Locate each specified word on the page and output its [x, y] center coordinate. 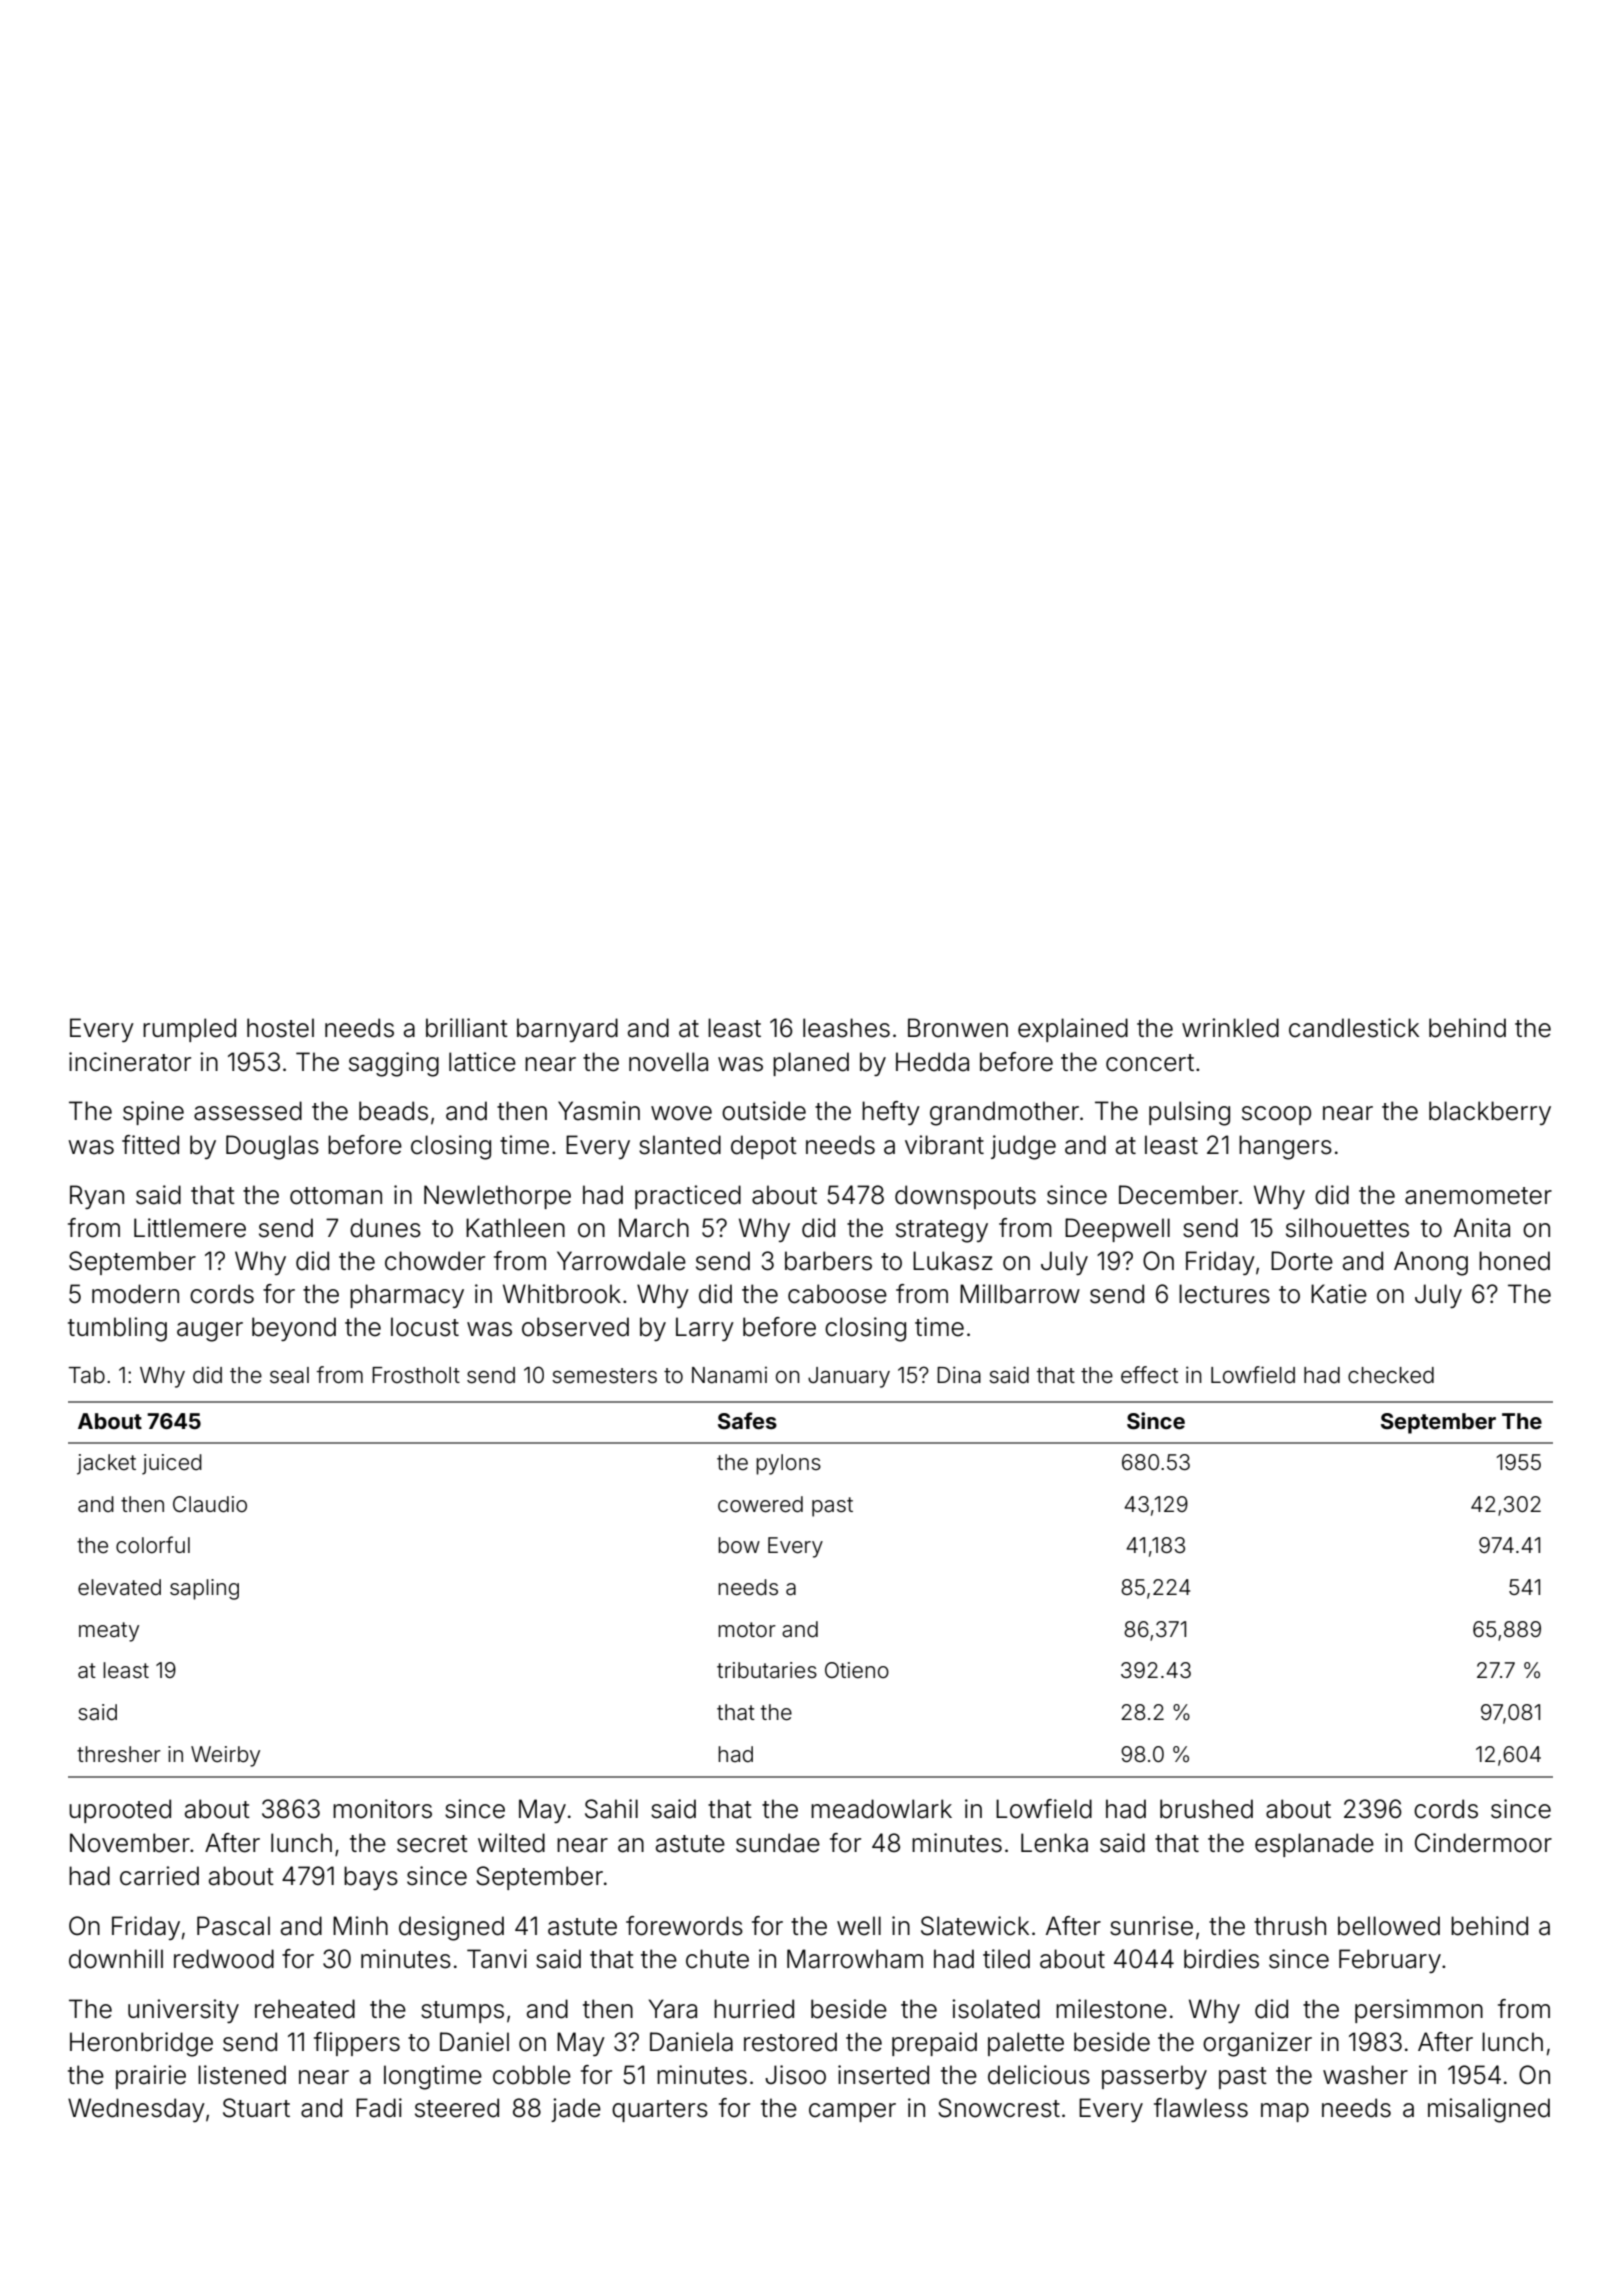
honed [1514, 1261]
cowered [760, 1504]
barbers [828, 1261]
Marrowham [855, 1959]
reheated [305, 2009]
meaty [109, 1632]
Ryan [97, 1197]
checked [1391, 1375]
